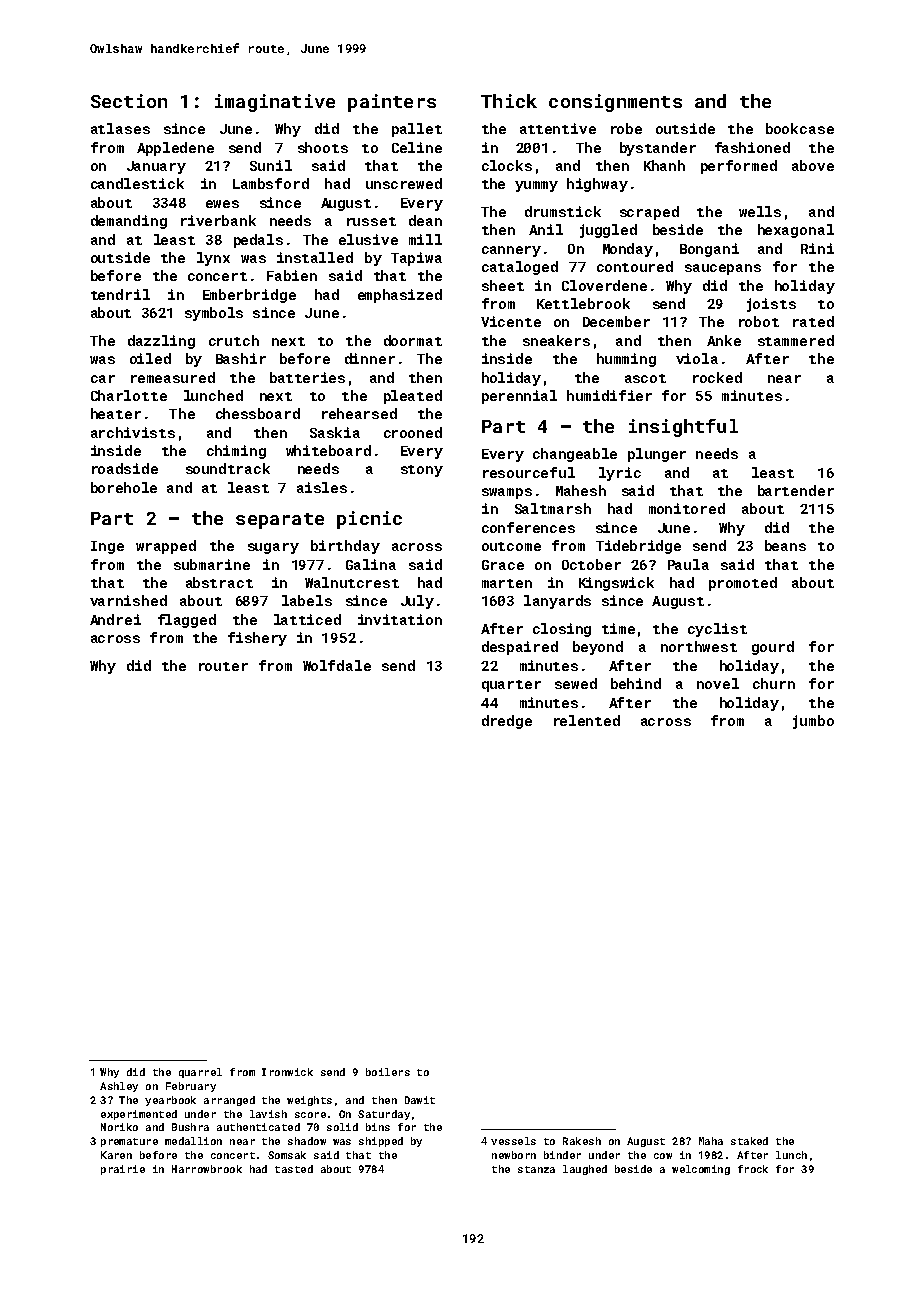 This document has height=1314, width=924. Describe the element at coordinates (115, 619) in the document. I see `Andrei` at that location.
